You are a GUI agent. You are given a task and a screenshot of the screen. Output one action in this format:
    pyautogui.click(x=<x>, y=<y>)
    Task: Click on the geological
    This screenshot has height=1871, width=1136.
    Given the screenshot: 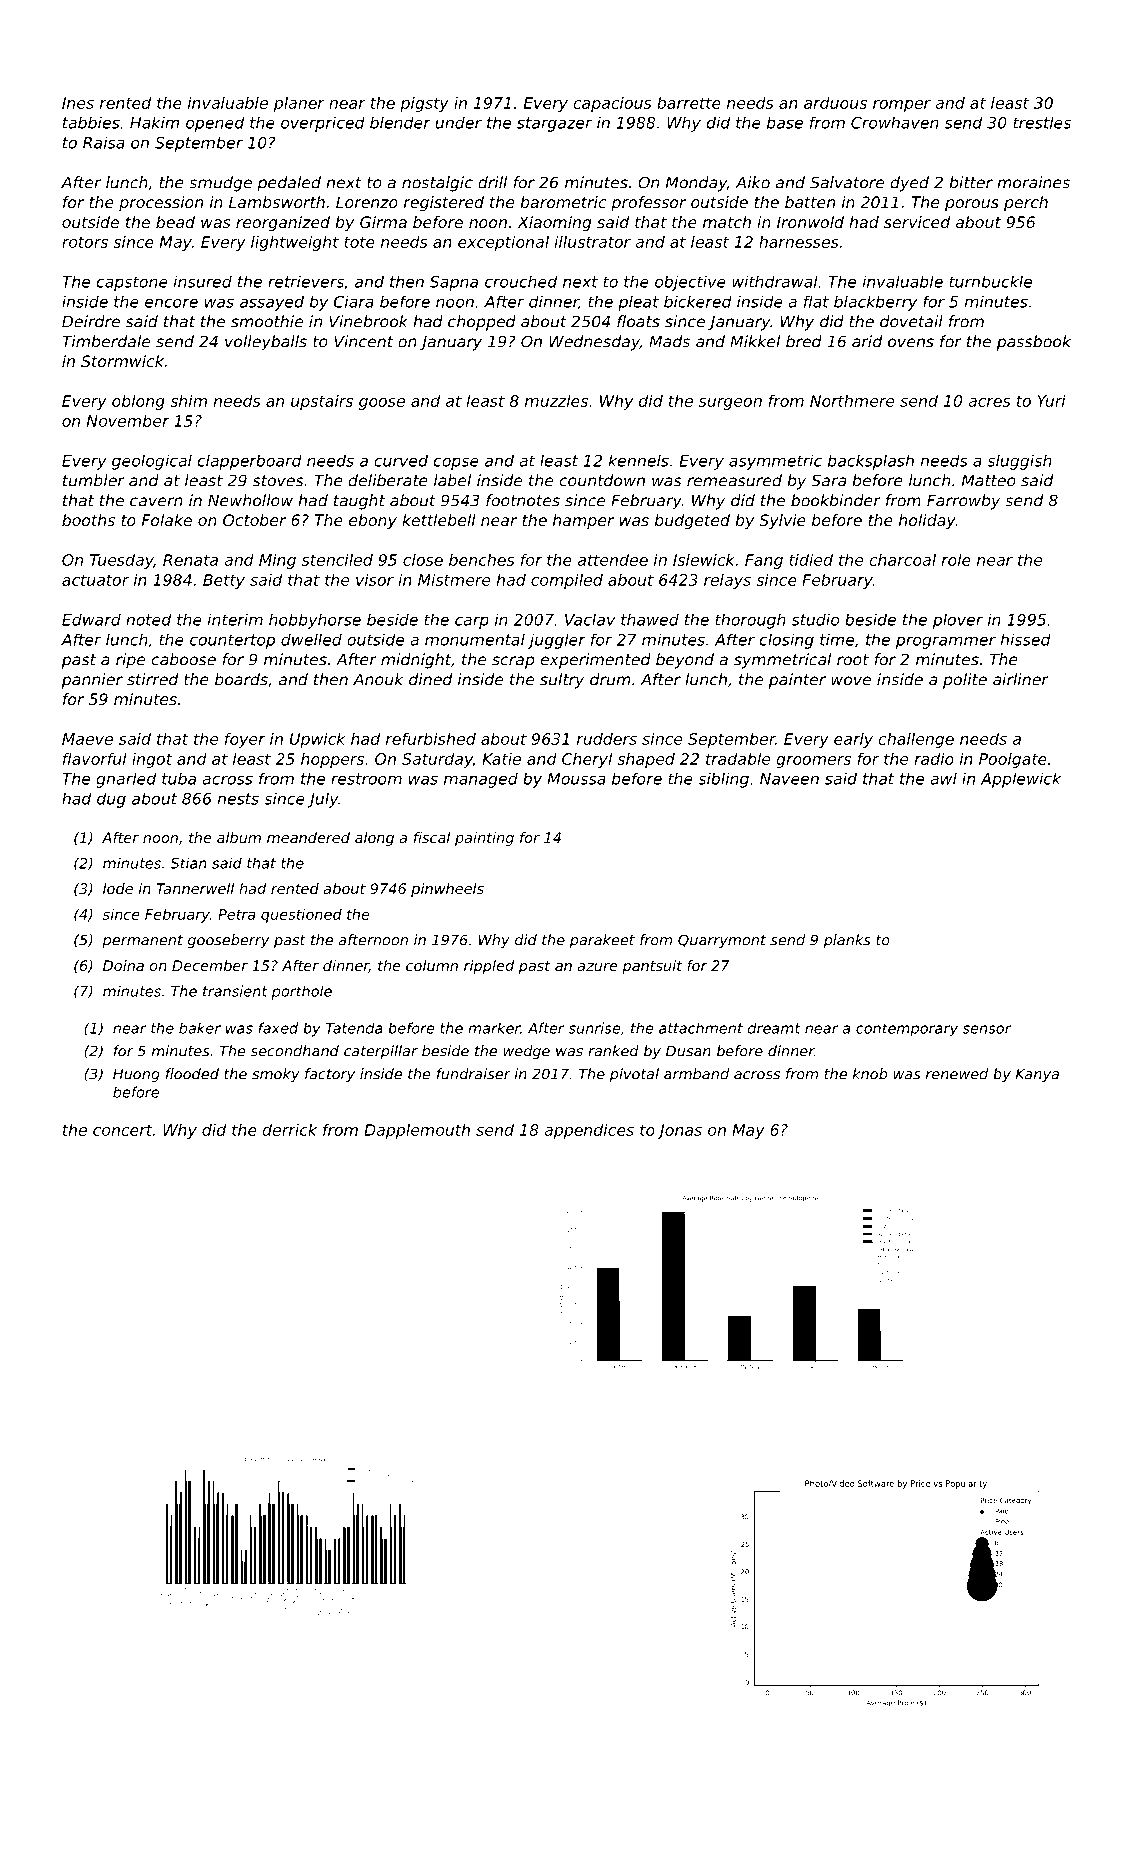 What is the action you would take?
    pyautogui.click(x=152, y=462)
